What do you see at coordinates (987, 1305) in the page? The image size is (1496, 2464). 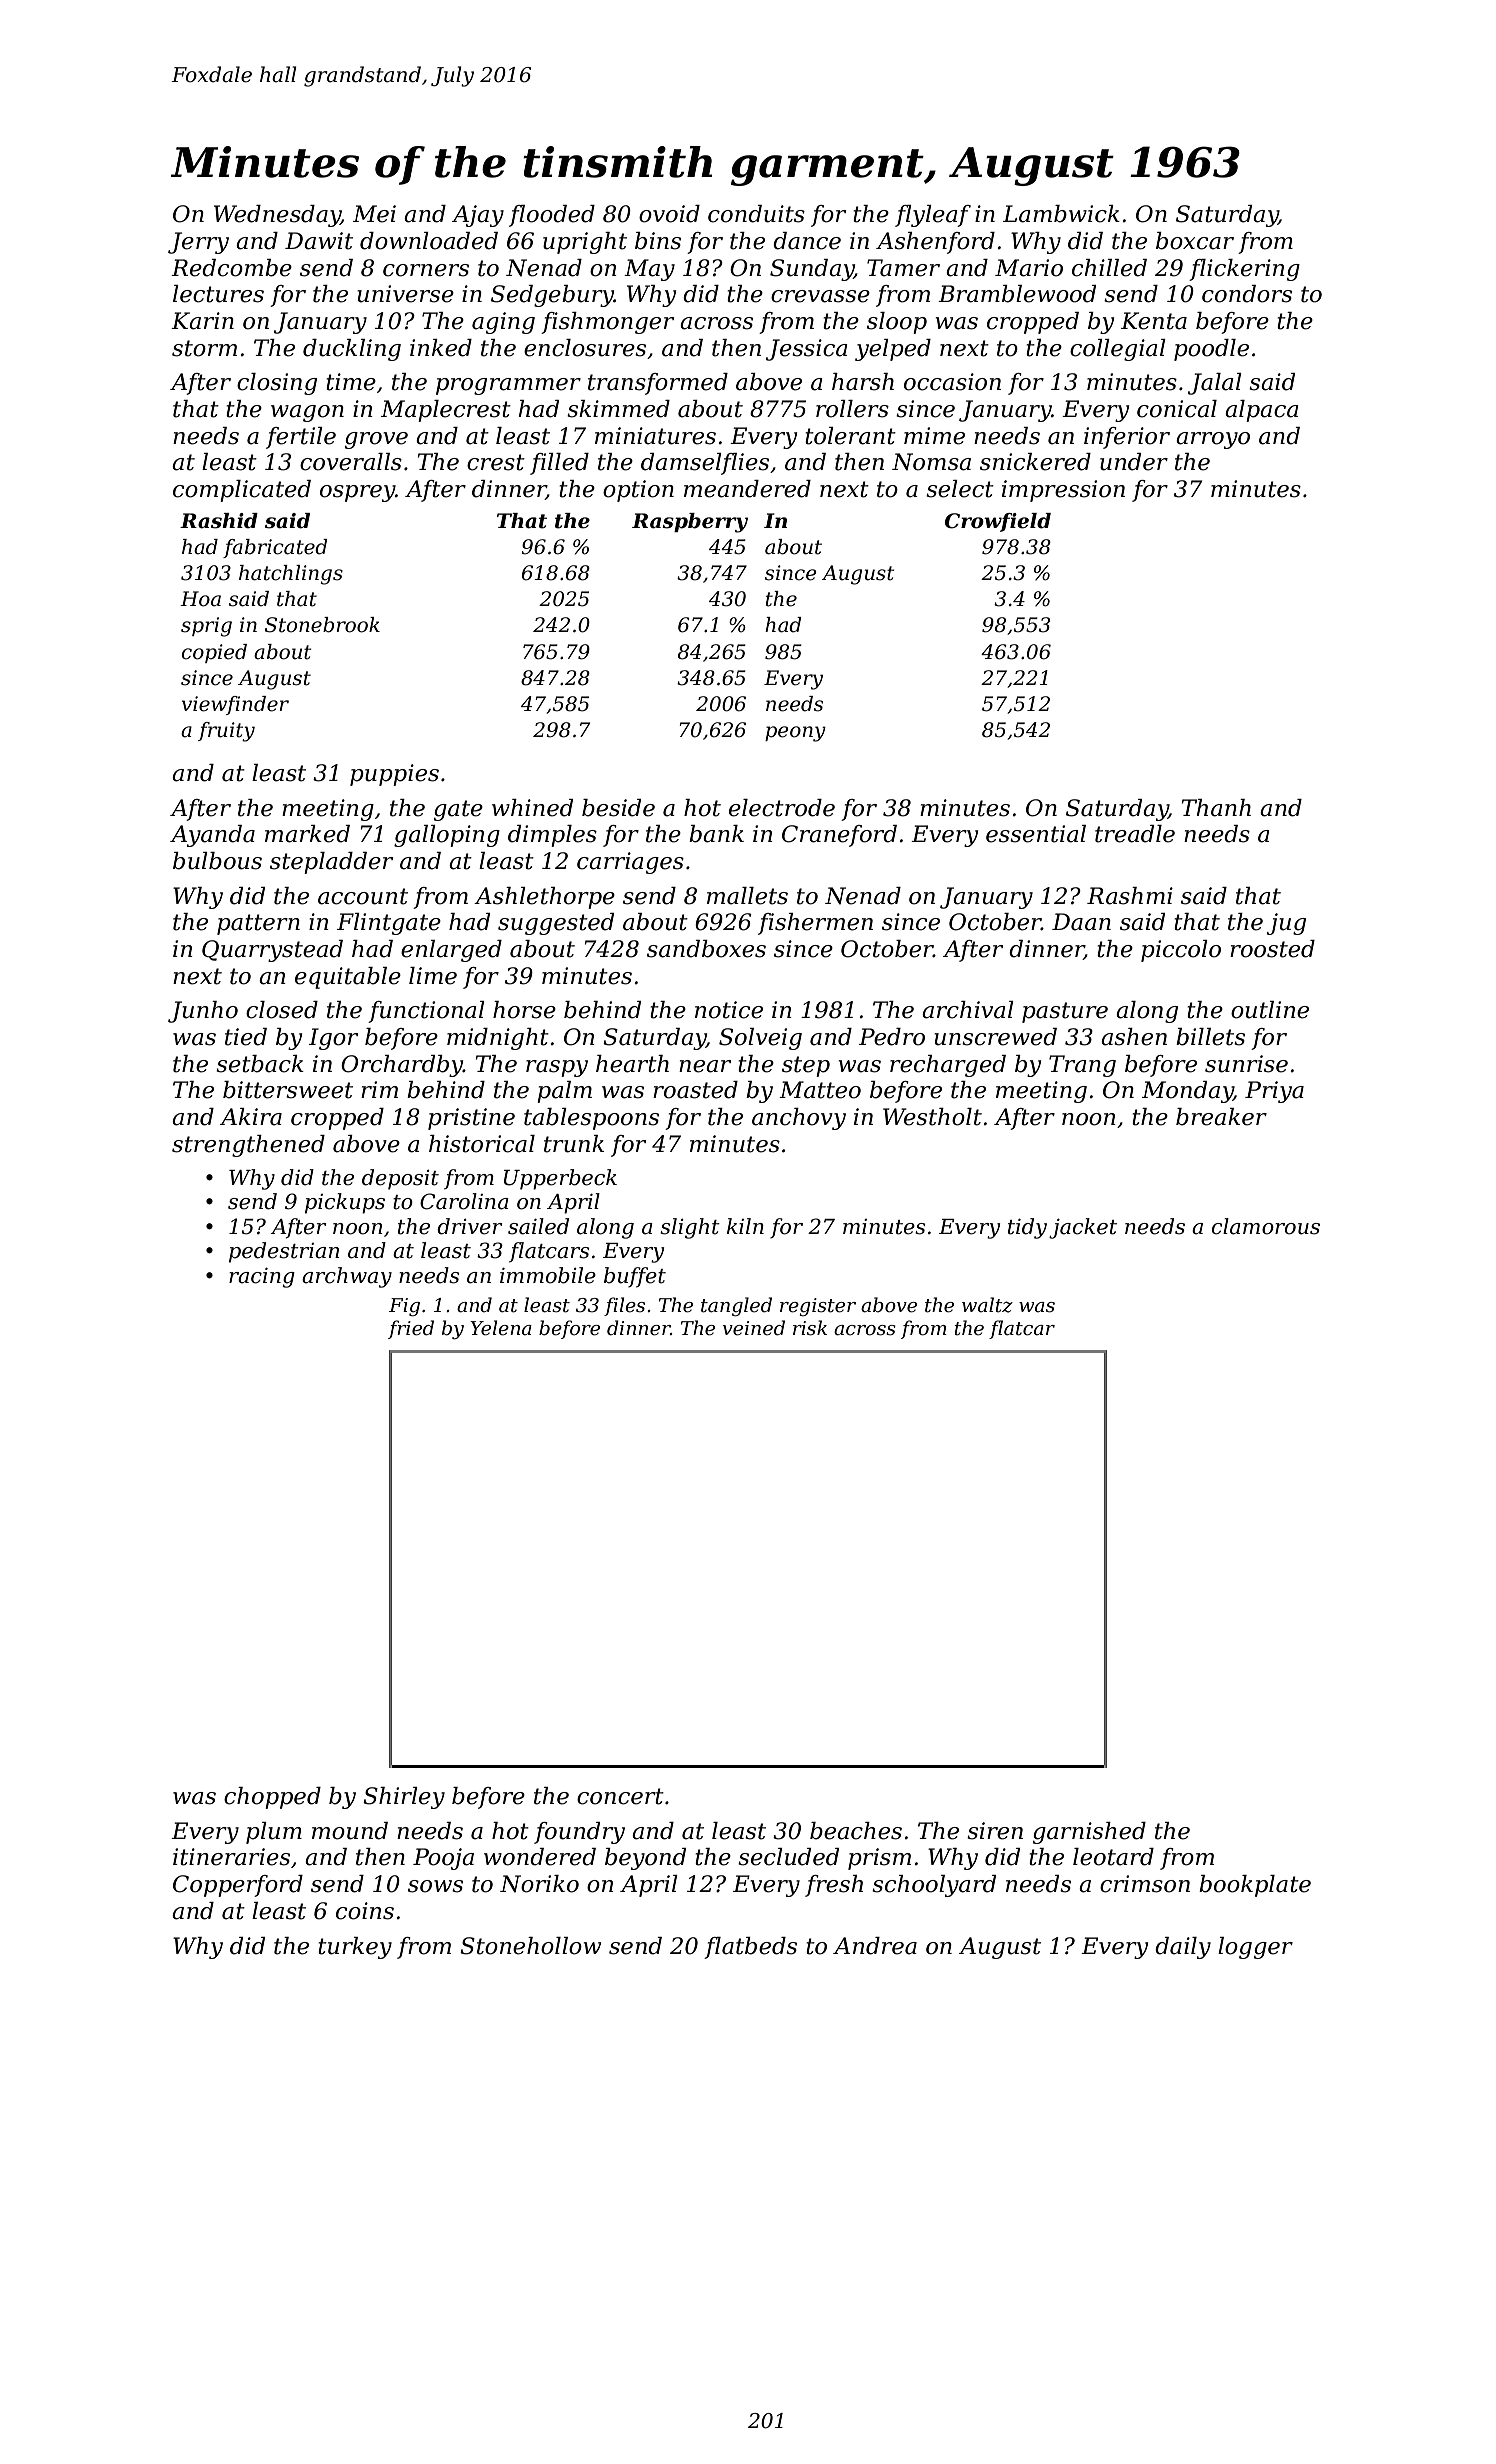 I see `waltz` at bounding box center [987, 1305].
